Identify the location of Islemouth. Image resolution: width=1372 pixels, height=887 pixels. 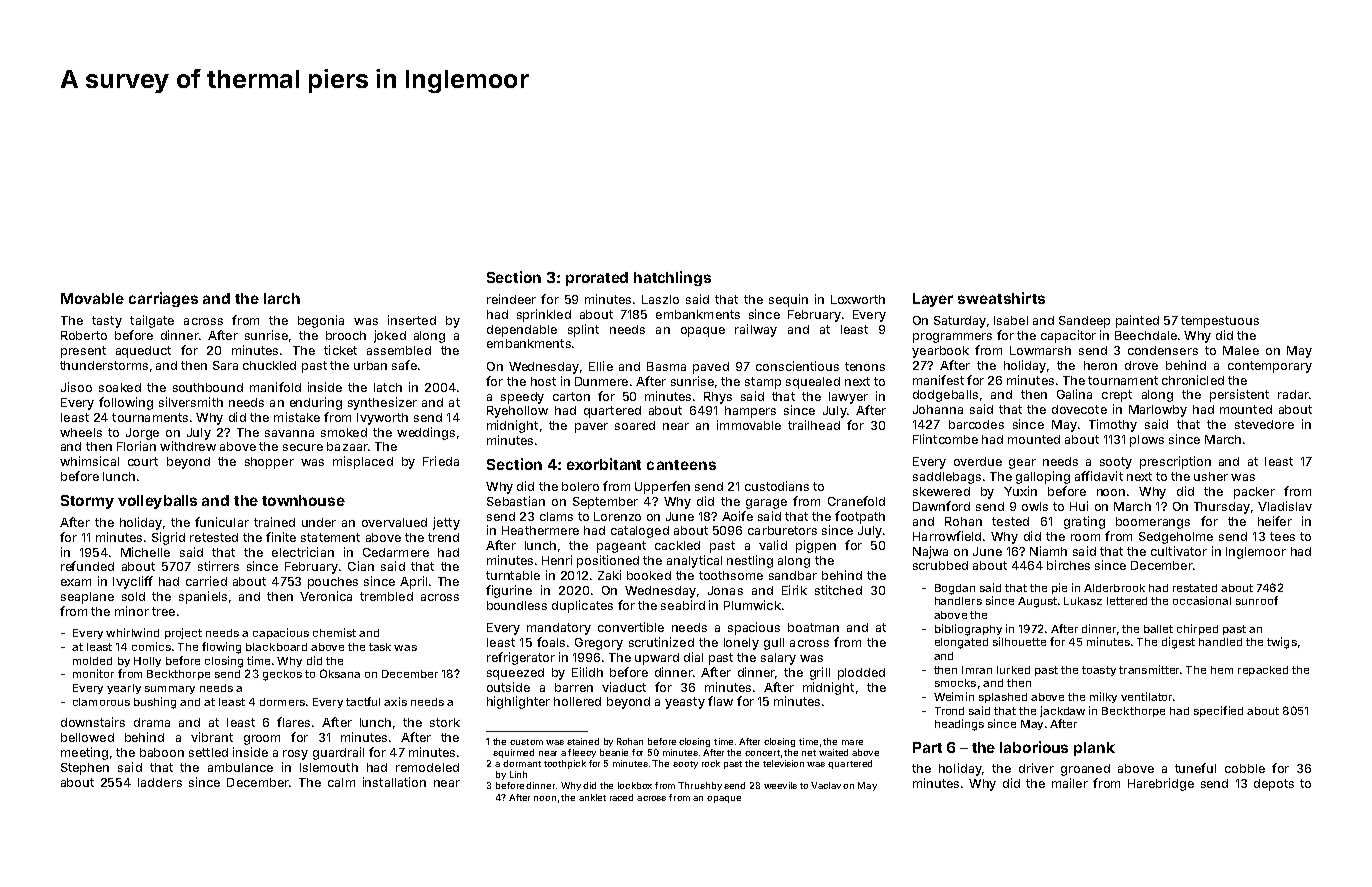
(329, 767).
